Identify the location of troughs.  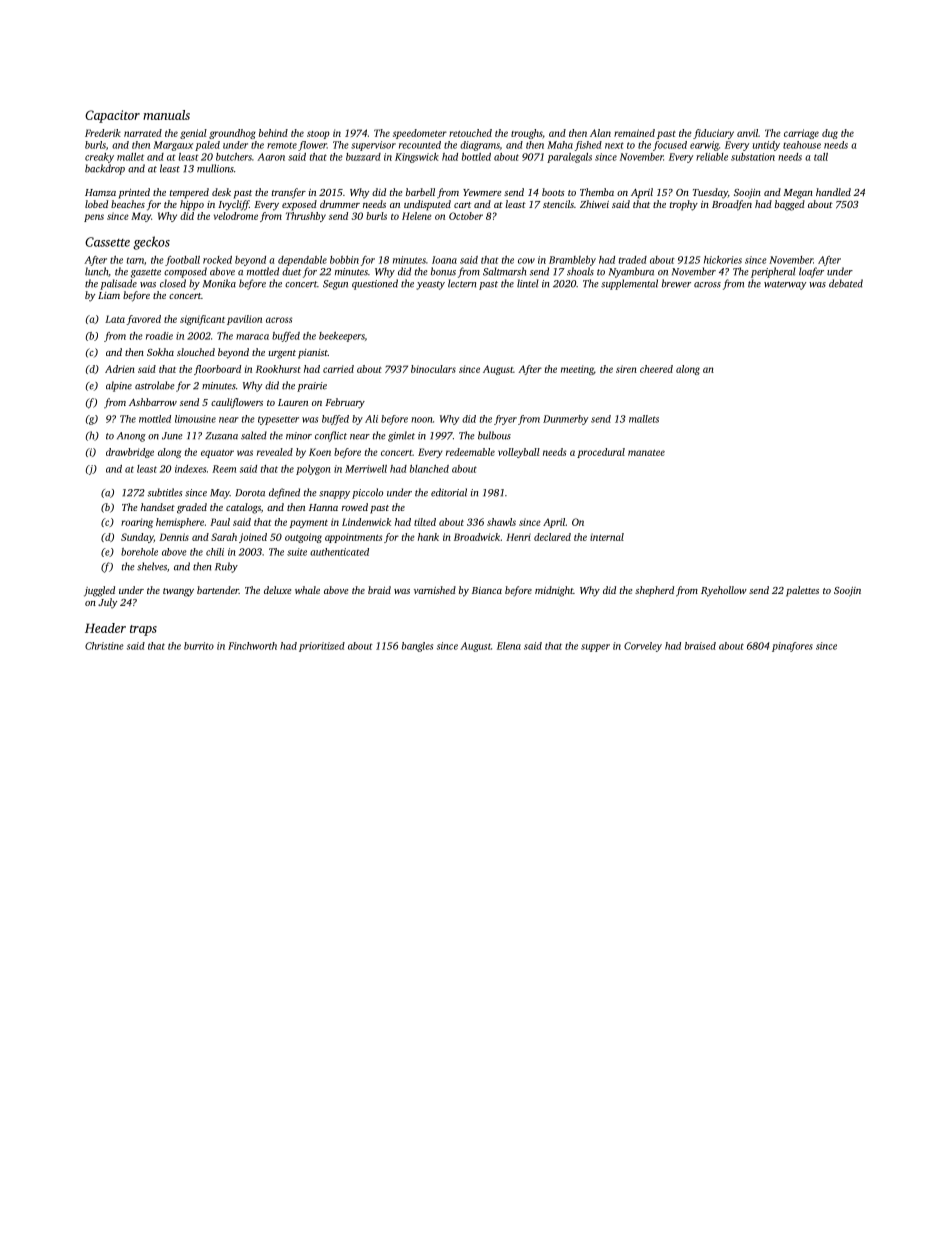
(526, 134).
